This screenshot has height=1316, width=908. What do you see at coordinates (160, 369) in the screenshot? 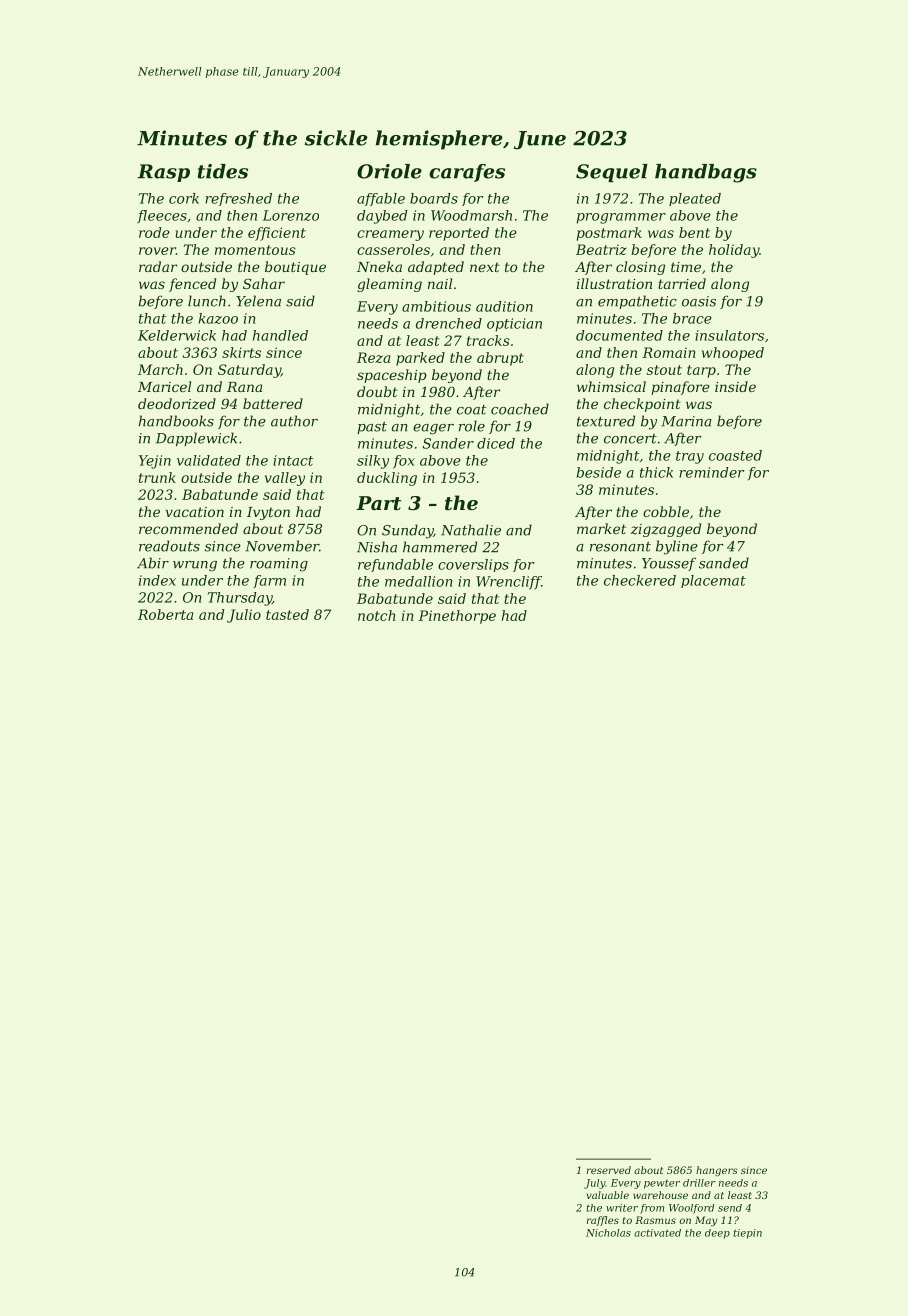
I see `March` at bounding box center [160, 369].
